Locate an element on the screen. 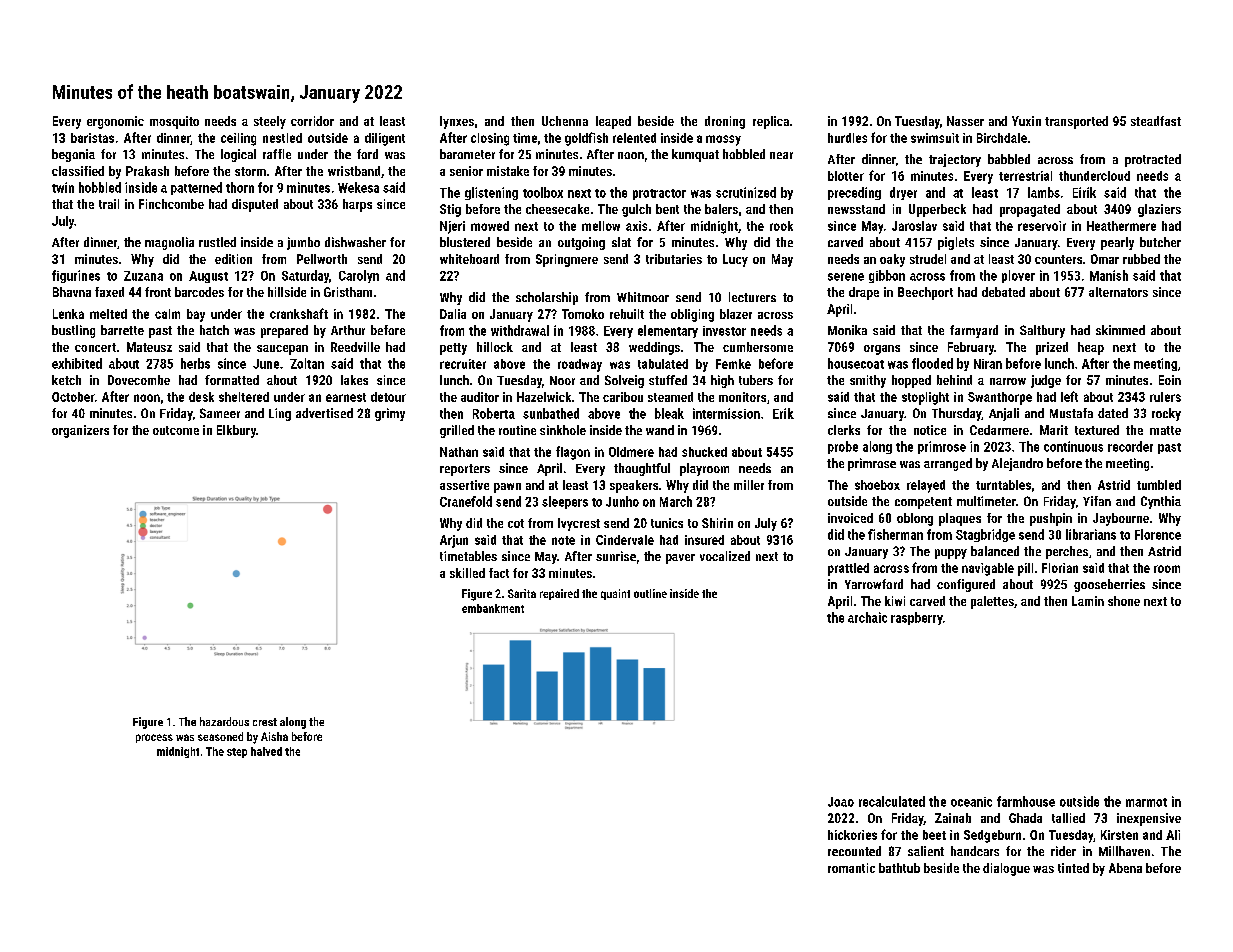 This screenshot has height=952, width=1233. pawn is located at coordinates (507, 488).
